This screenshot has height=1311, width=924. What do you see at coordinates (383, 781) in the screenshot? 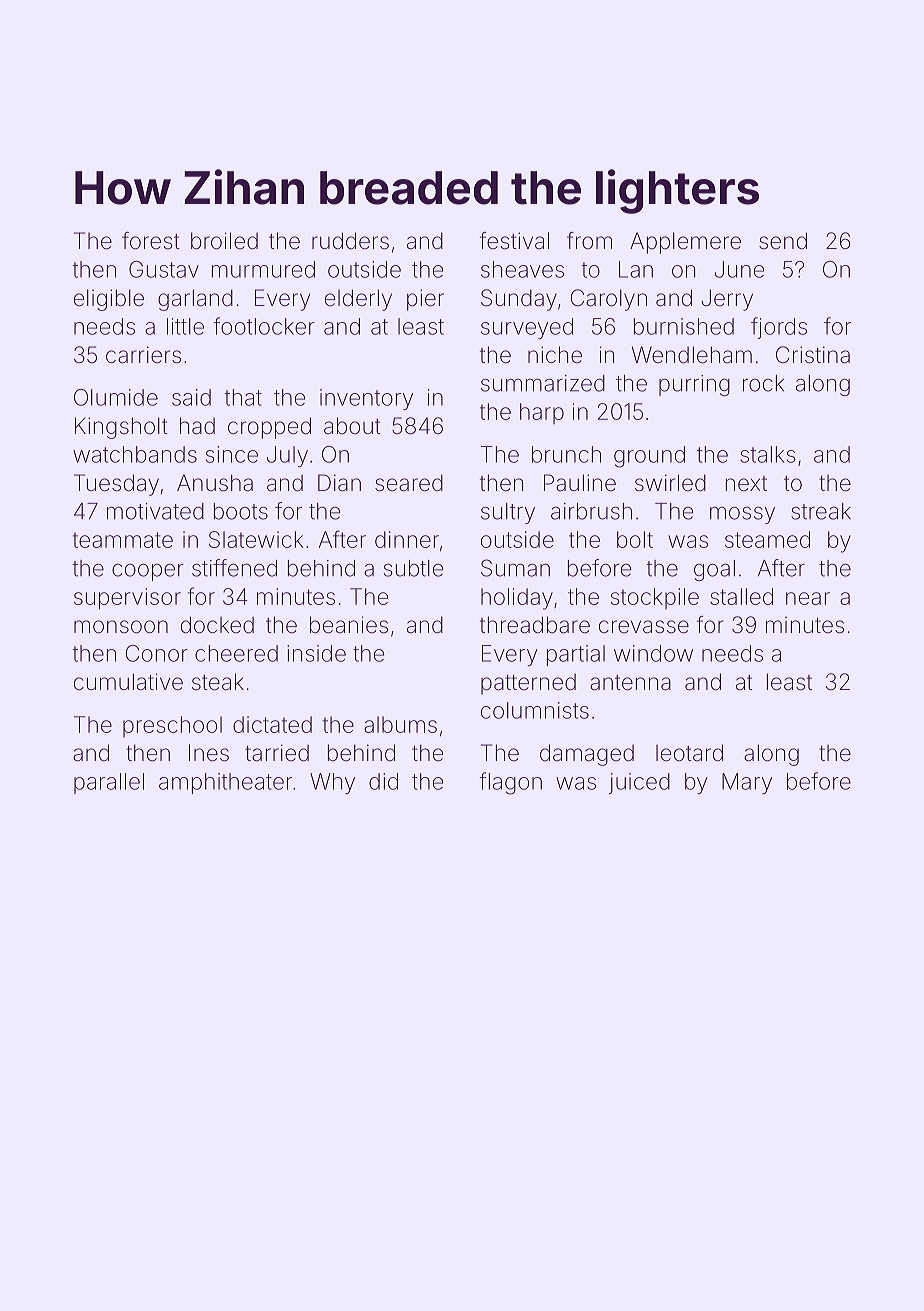
I see `did` at bounding box center [383, 781].
